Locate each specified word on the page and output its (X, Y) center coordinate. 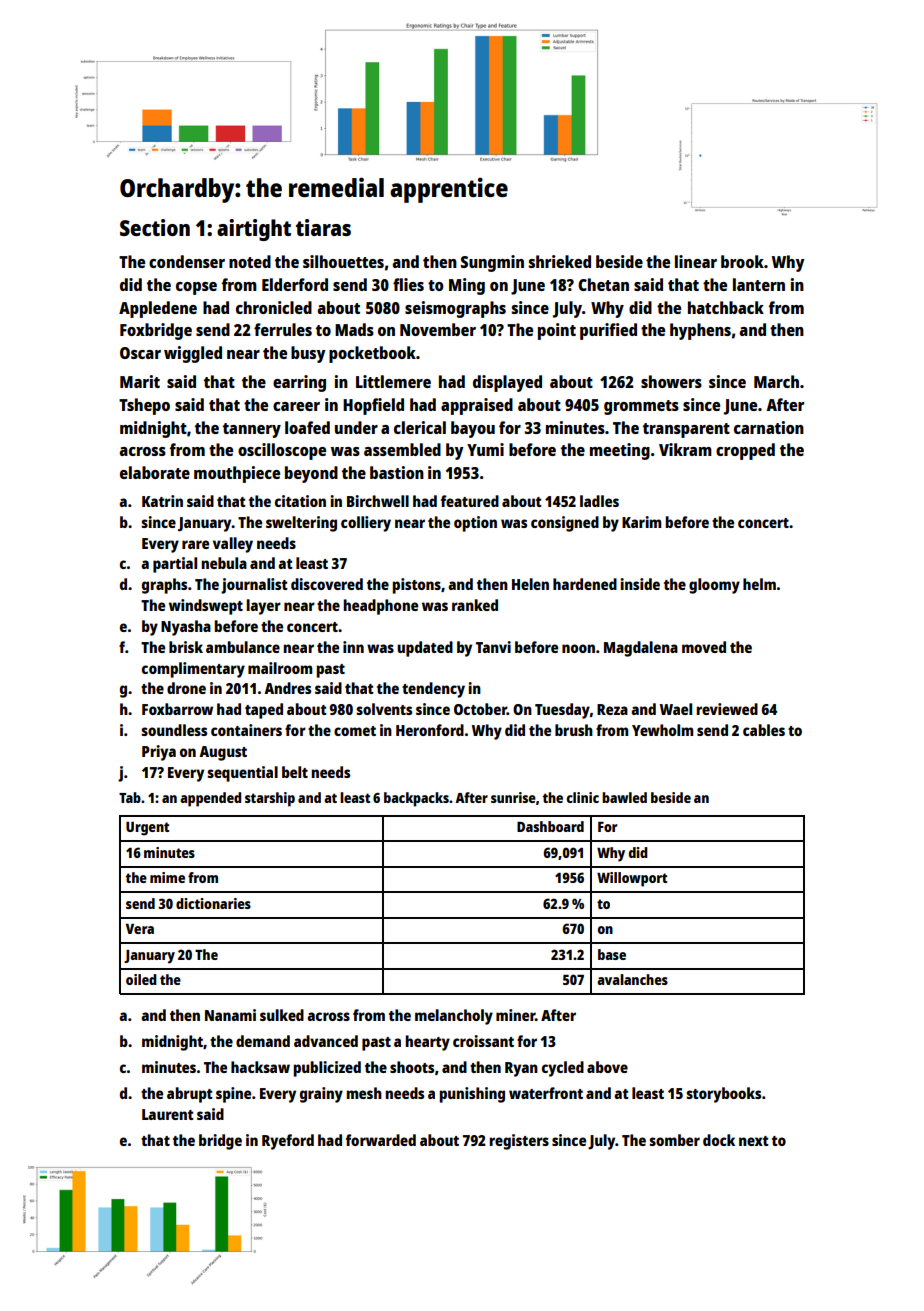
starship (270, 799)
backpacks (416, 799)
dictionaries (213, 903)
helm (759, 584)
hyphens (700, 331)
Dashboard (550, 826)
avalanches (632, 979)
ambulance (243, 647)
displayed (507, 383)
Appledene (158, 309)
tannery (252, 430)
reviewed (727, 709)
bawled (624, 797)
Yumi (485, 449)
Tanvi (493, 647)
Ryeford (288, 1142)
